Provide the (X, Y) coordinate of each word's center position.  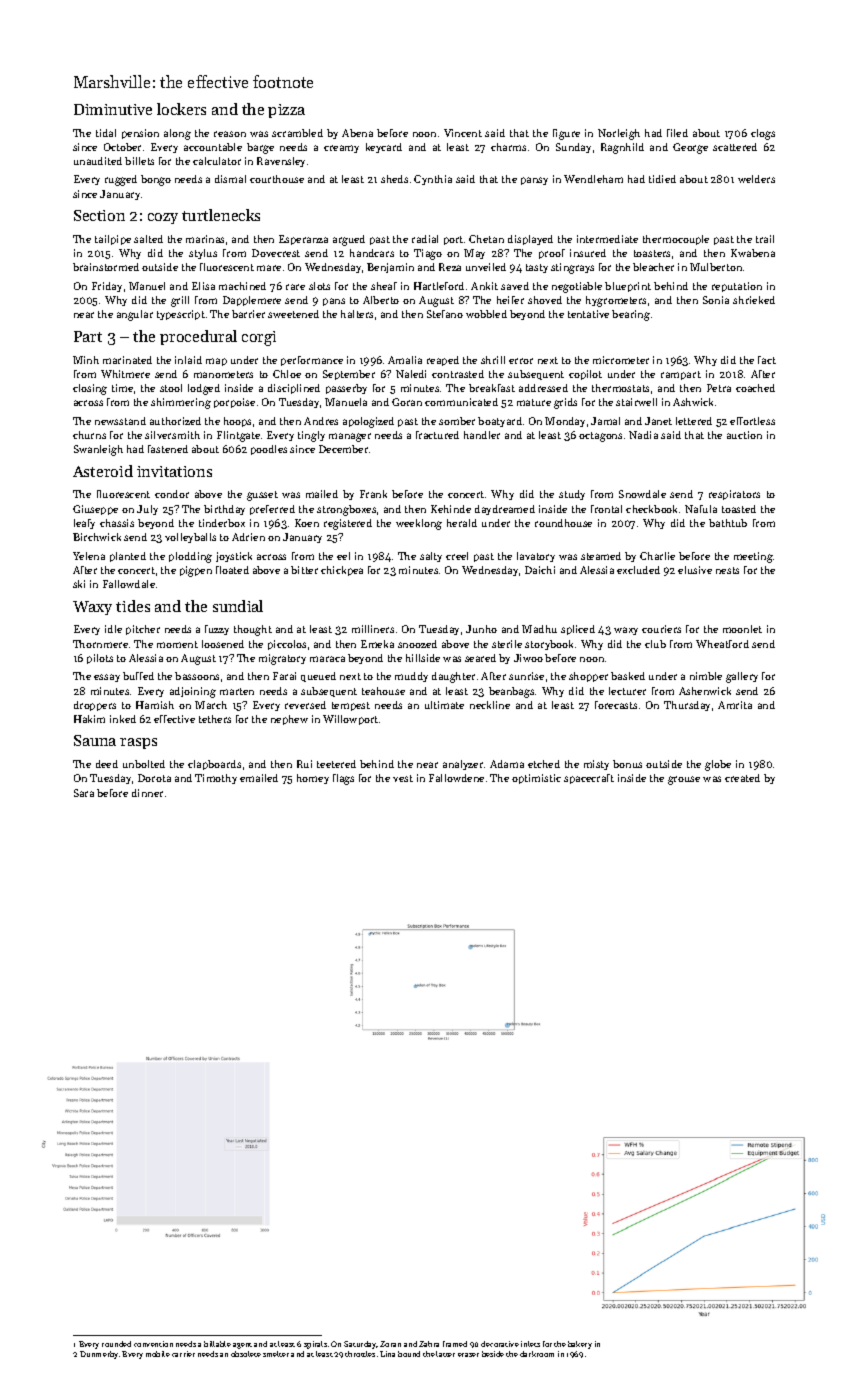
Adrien (248, 537)
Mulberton (716, 267)
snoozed (417, 644)
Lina (387, 1354)
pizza (286, 111)
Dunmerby (99, 1355)
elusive (695, 570)
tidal (106, 133)
